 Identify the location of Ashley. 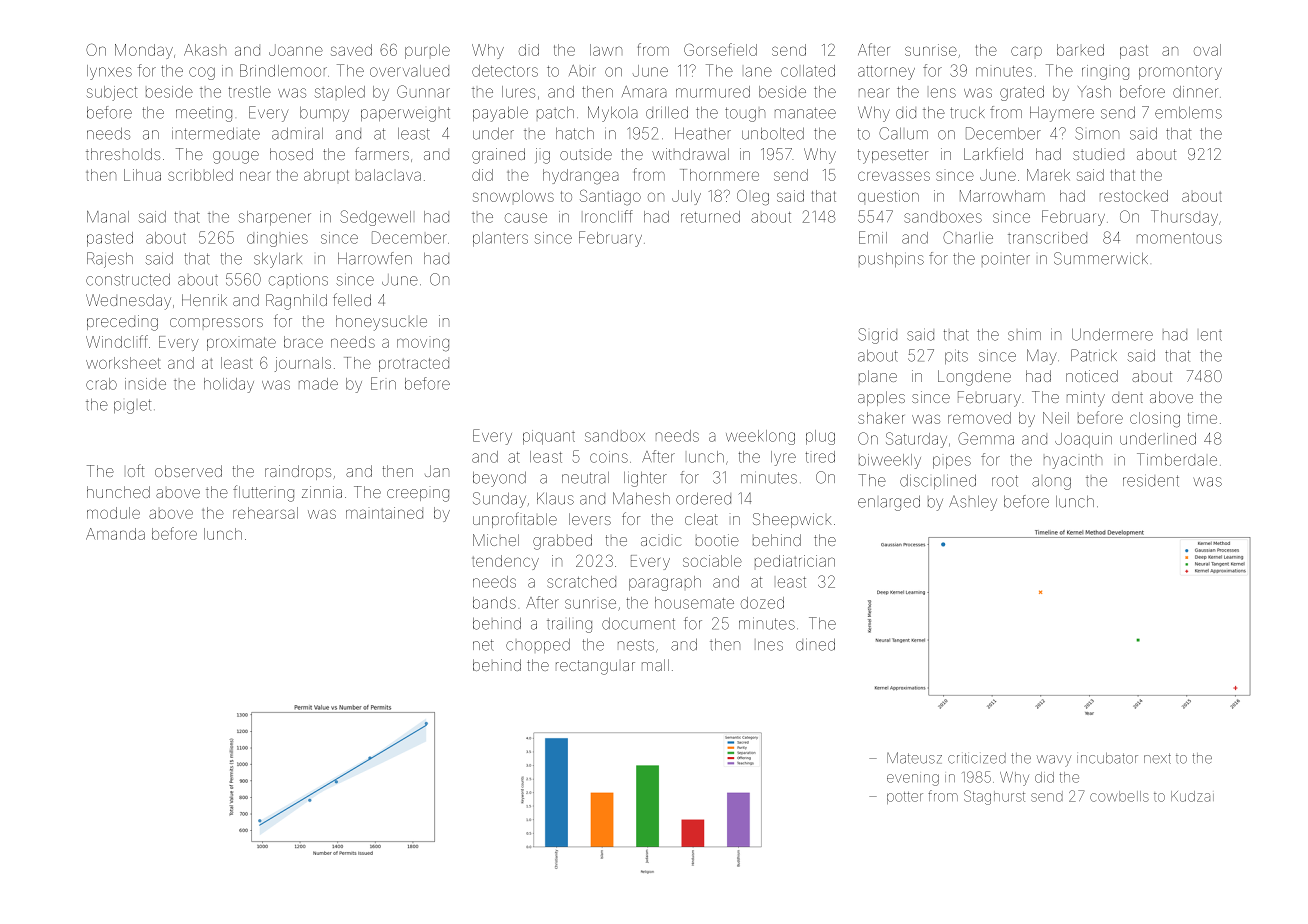
(973, 503).
